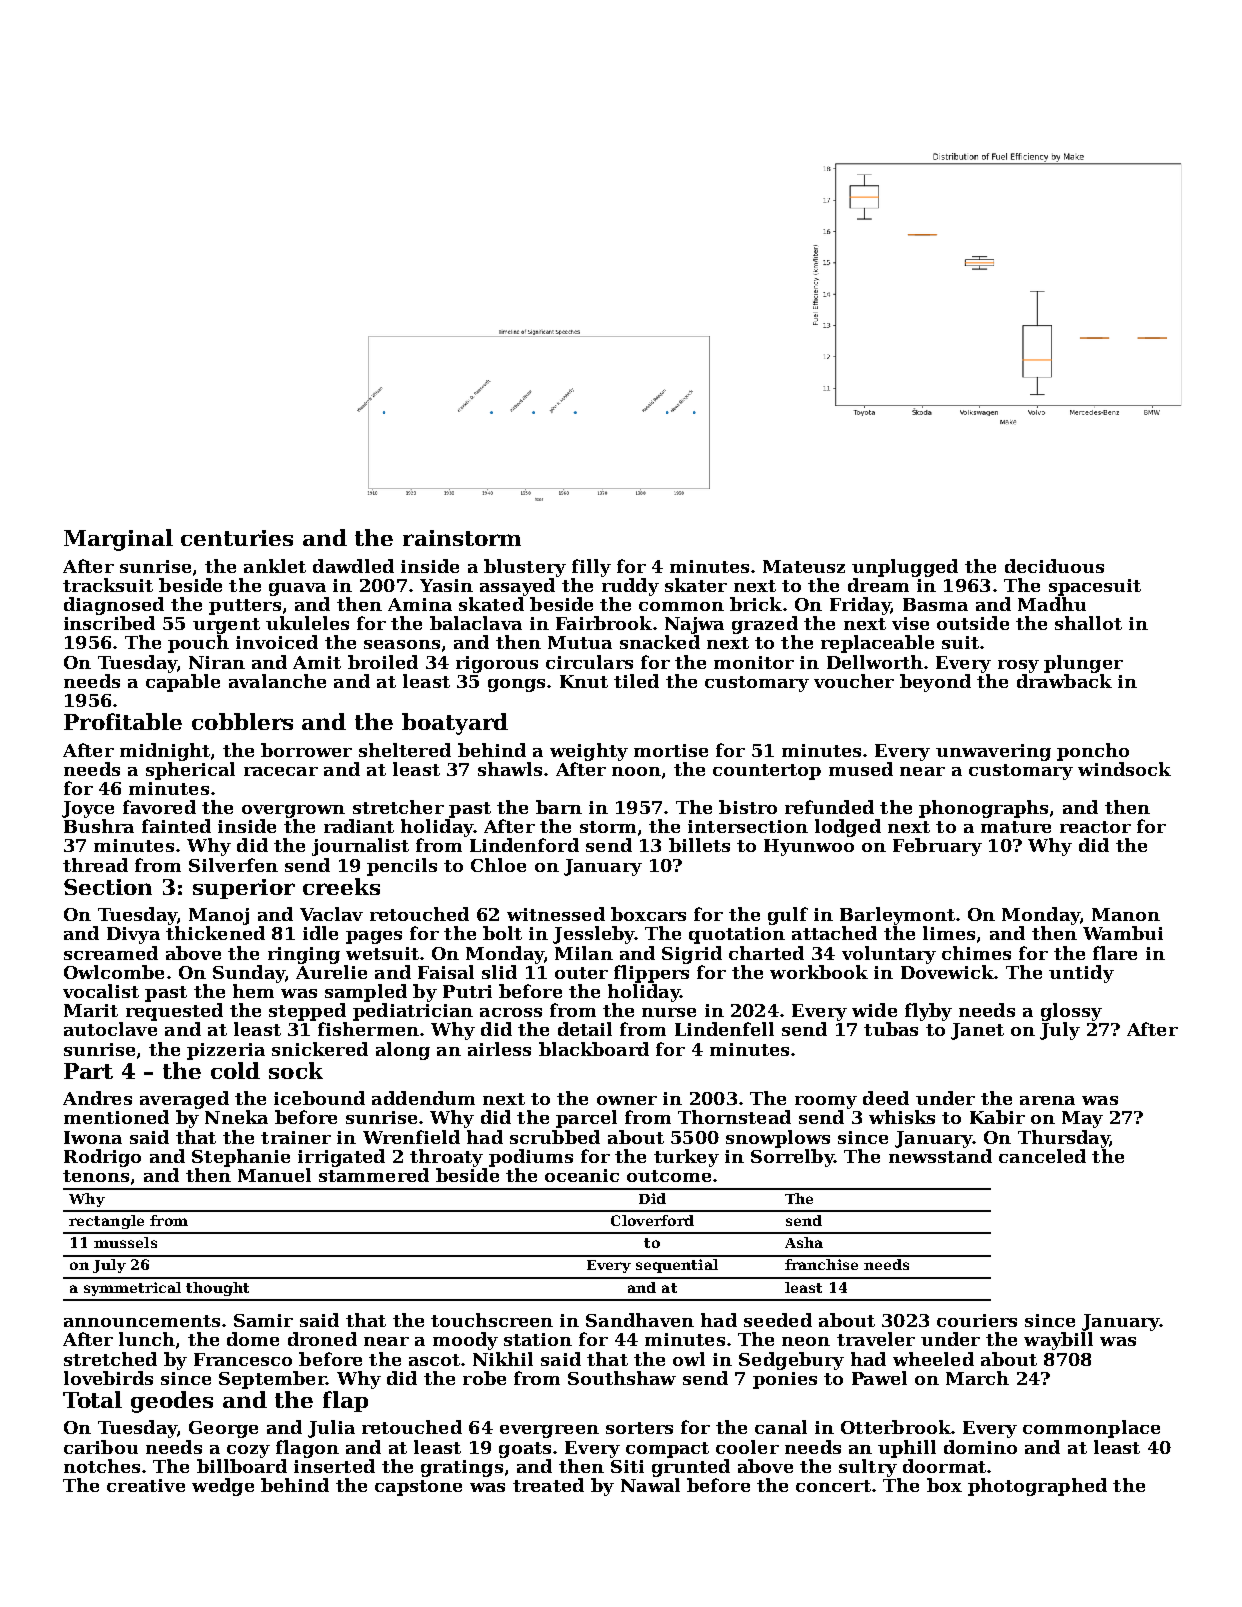  I want to click on lodged, so click(848, 828).
